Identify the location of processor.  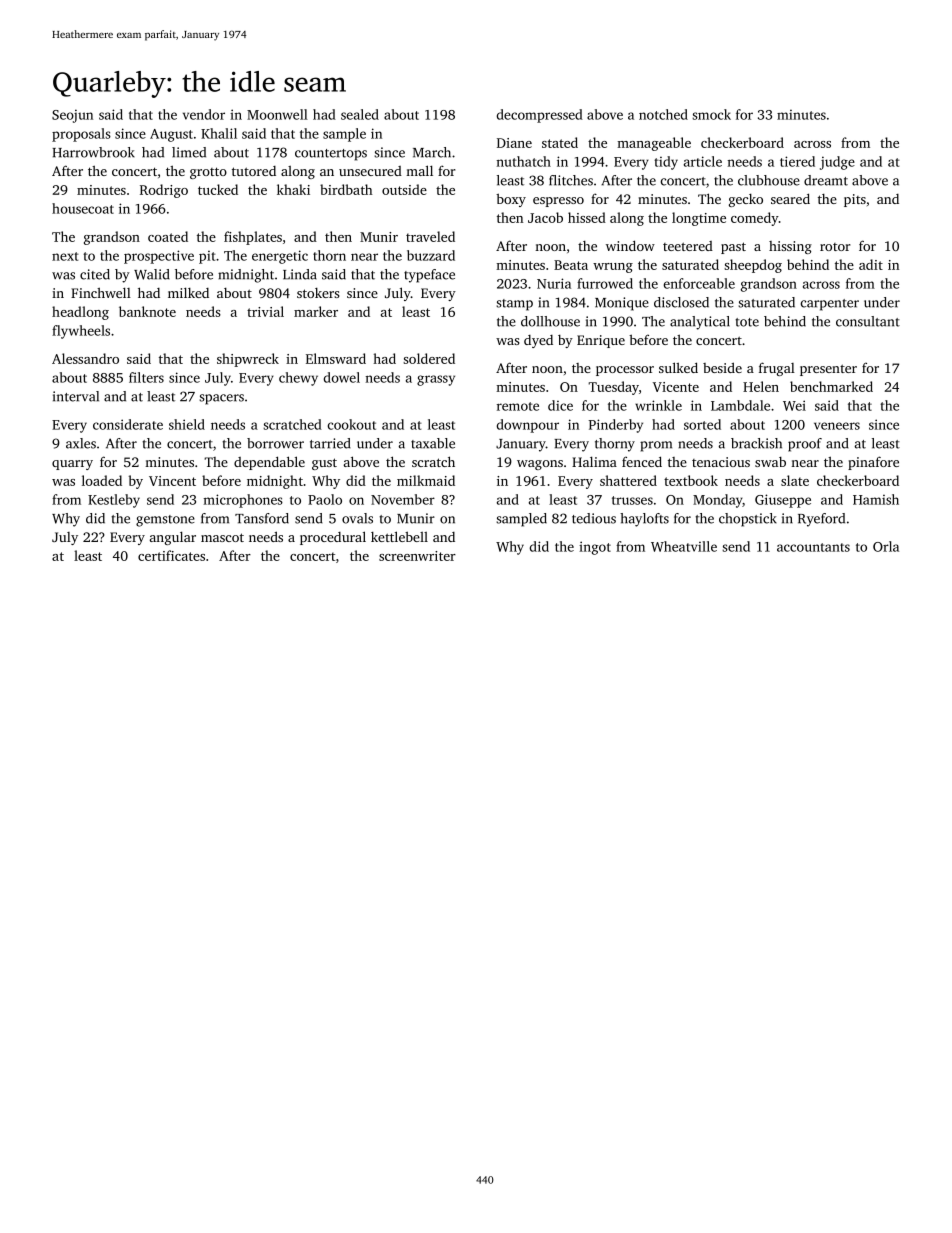
(625, 371).
